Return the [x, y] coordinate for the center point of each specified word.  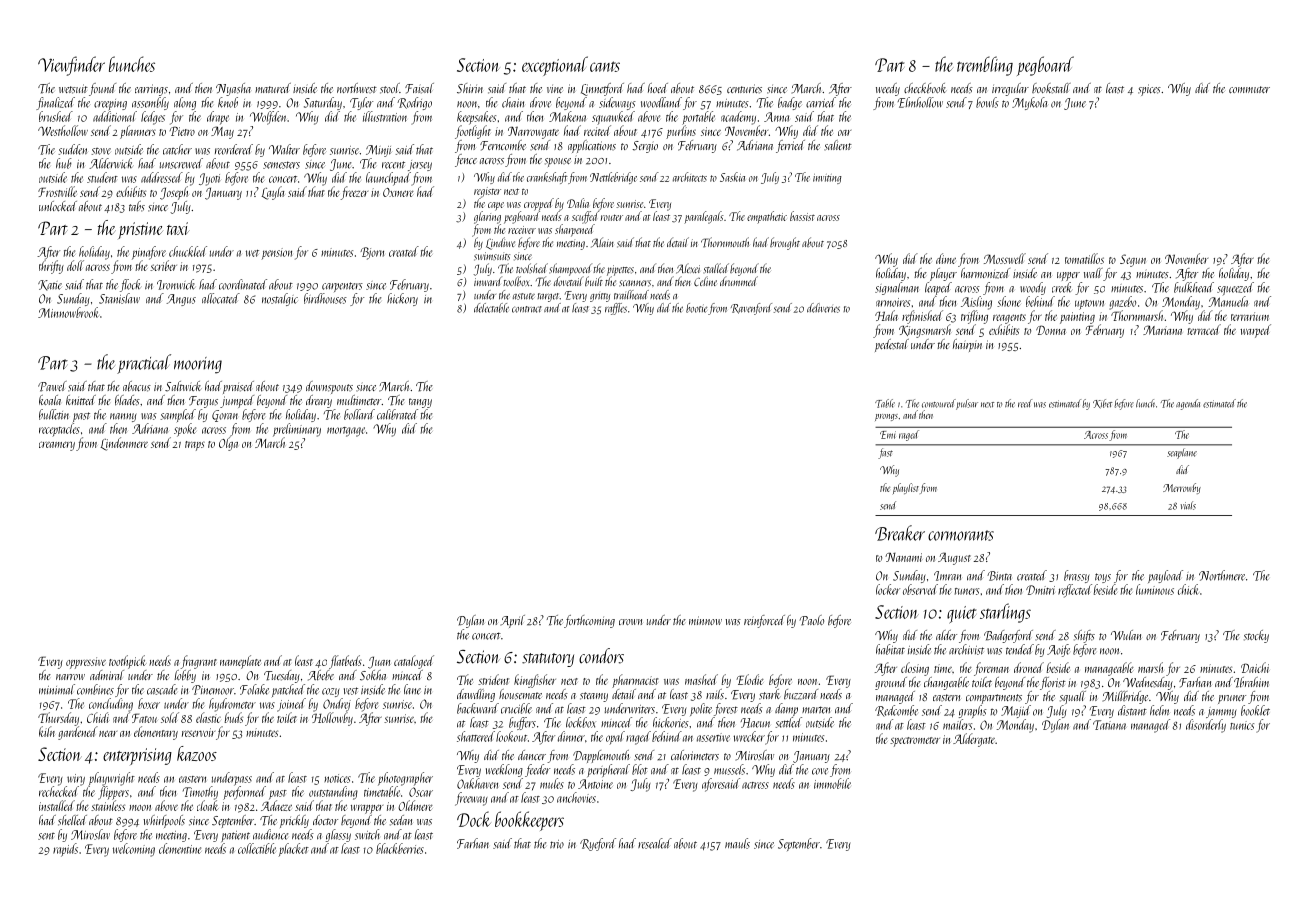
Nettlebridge [613, 178]
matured [273, 88]
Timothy [200, 793]
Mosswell [1005, 258]
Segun [1133, 260]
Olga [228, 444]
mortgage [346, 432]
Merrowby [1182, 488]
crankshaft [547, 178]
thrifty [51, 267]
